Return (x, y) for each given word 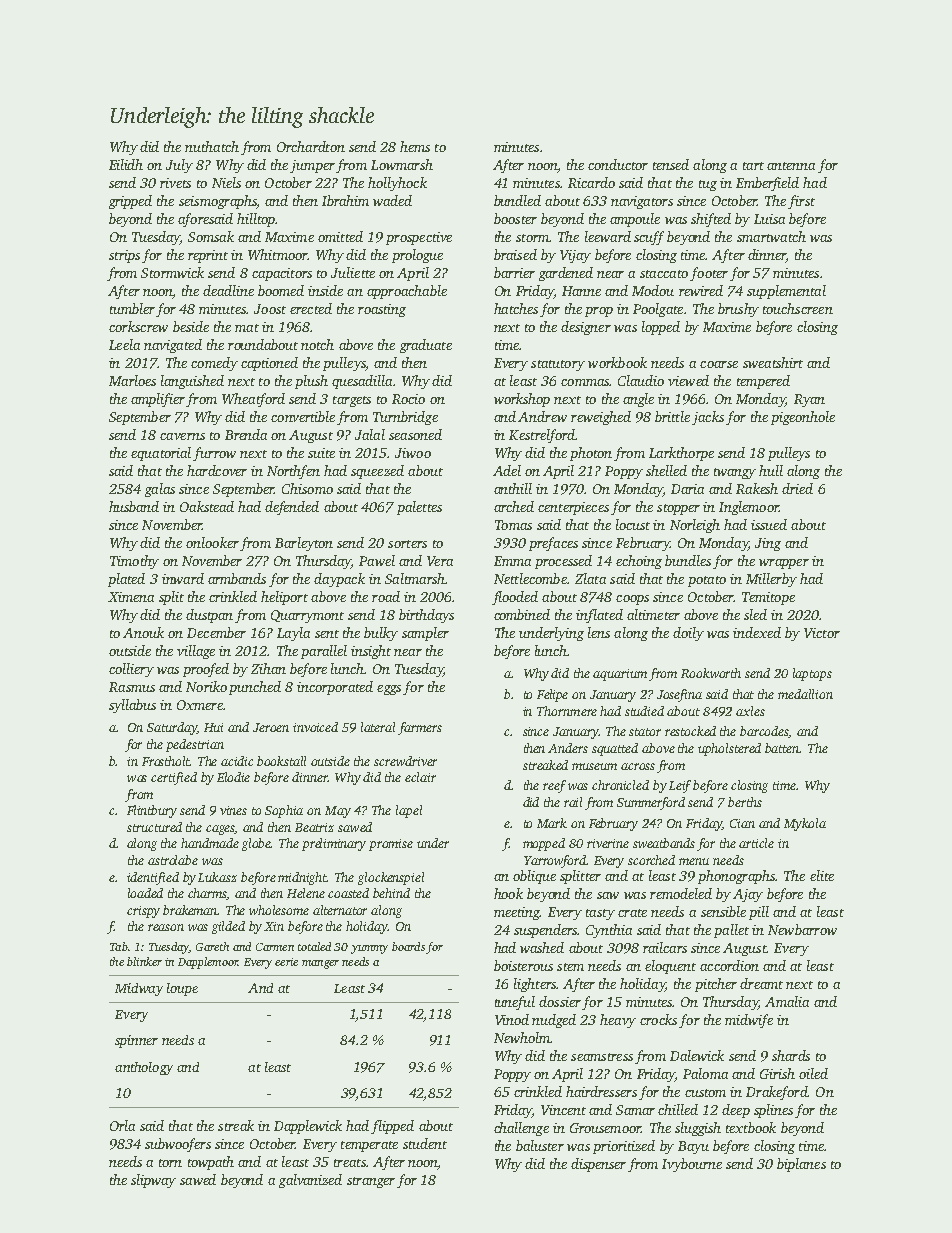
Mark (552, 823)
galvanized (310, 1181)
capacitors (282, 274)
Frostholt (166, 761)
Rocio (408, 399)
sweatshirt (773, 362)
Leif (680, 786)
